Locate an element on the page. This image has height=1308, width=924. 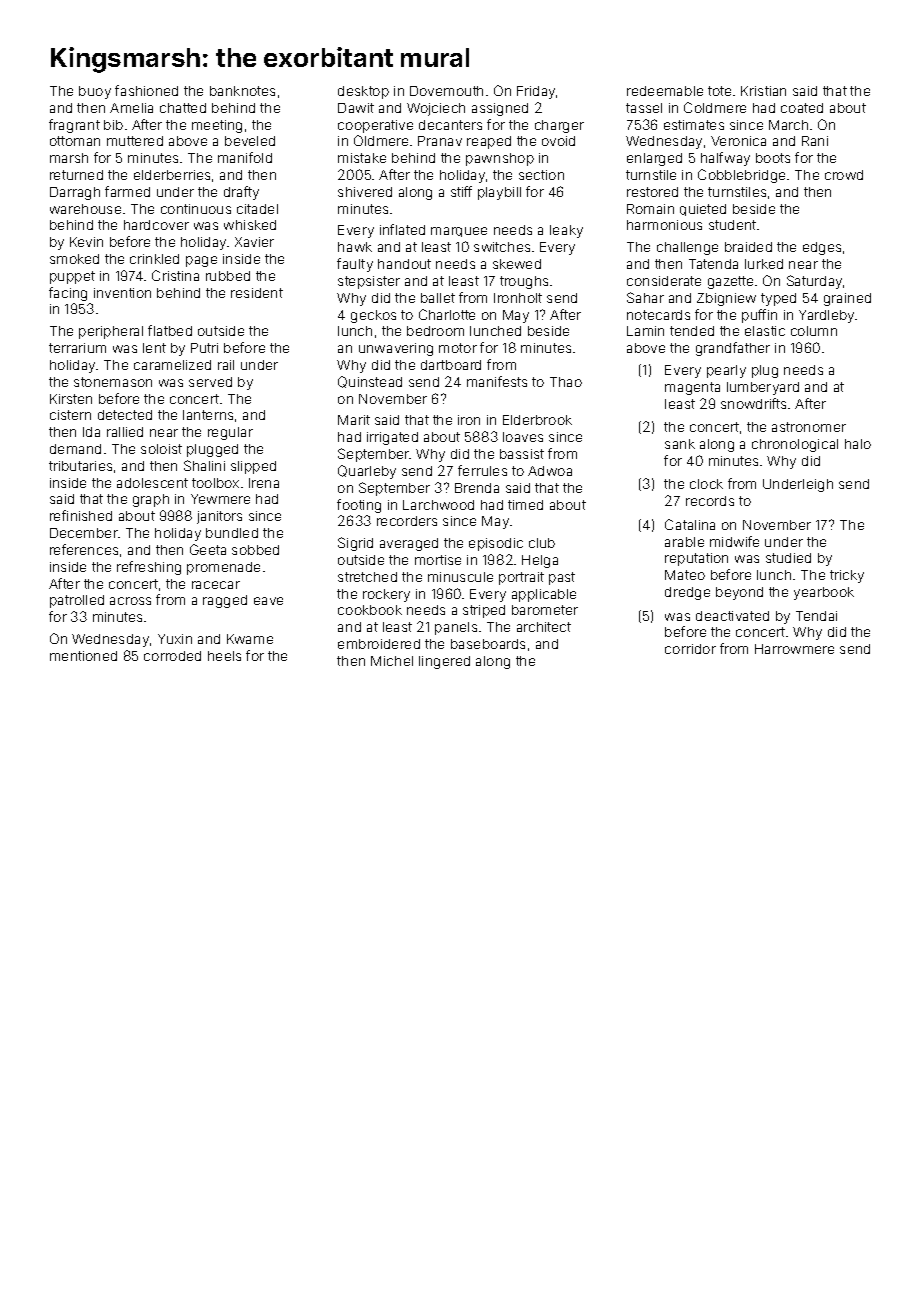
baseboards is located at coordinates (488, 644).
